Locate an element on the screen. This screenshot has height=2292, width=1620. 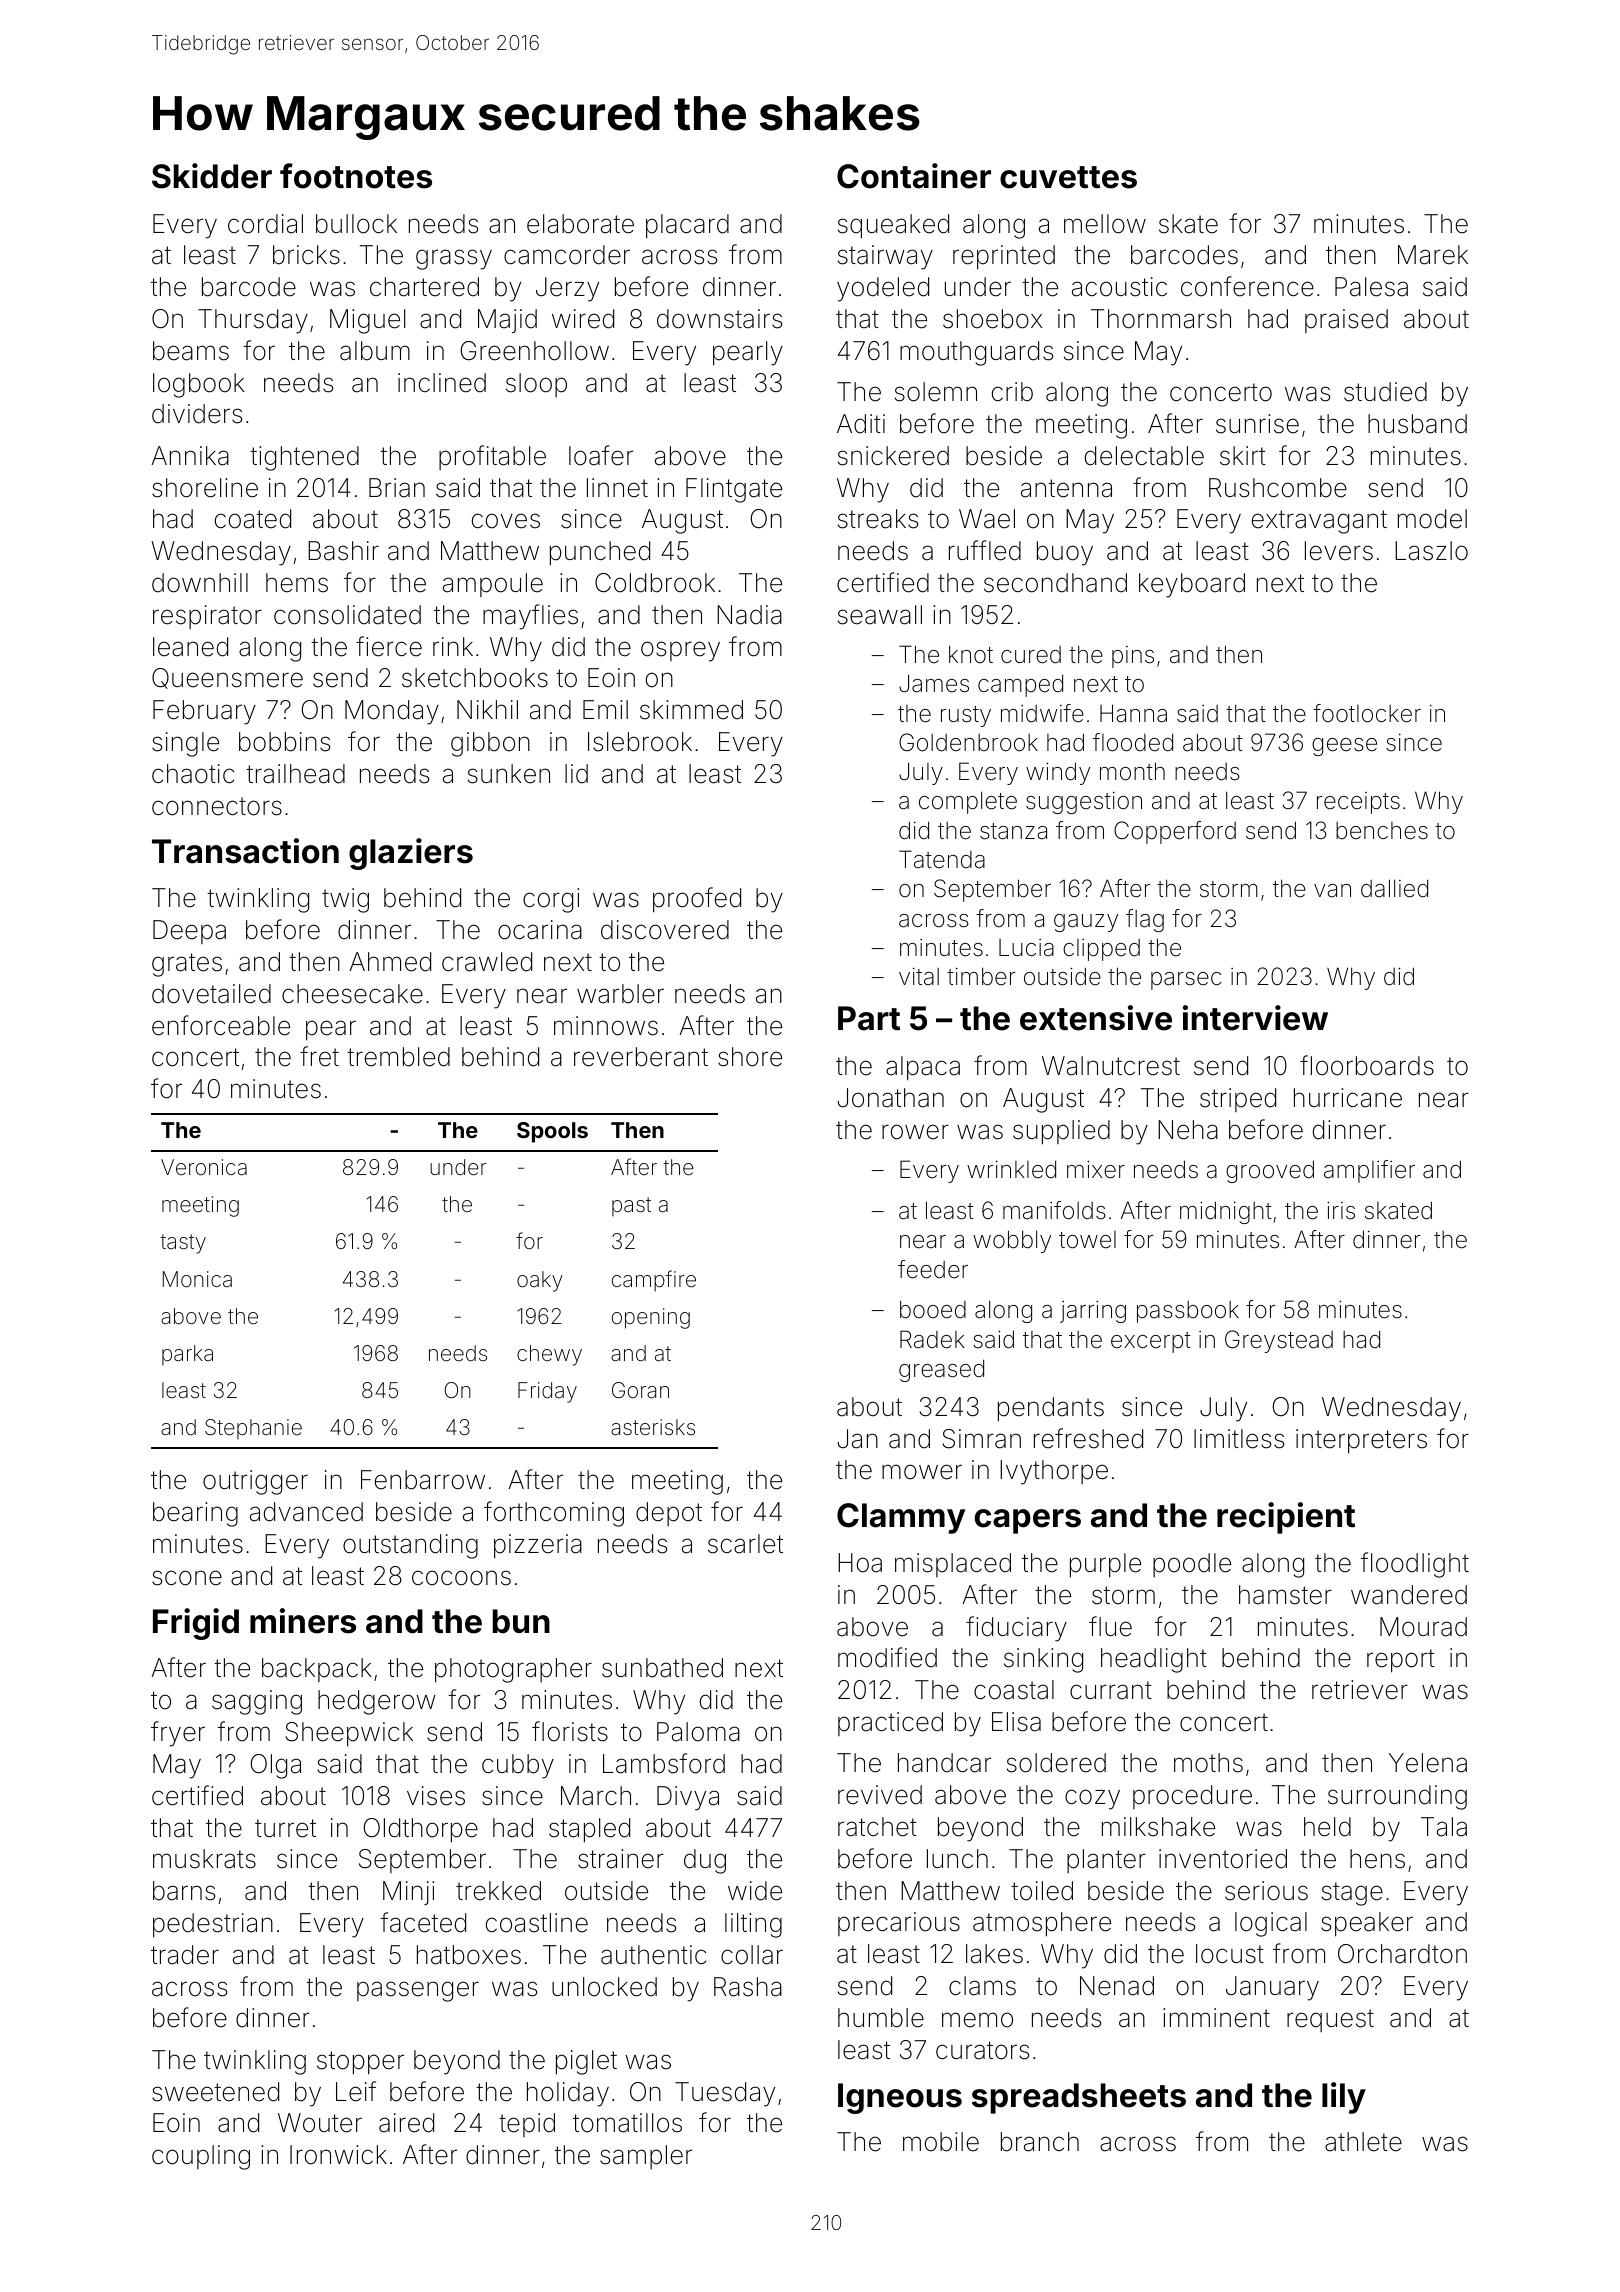
Marek is located at coordinates (1433, 255).
